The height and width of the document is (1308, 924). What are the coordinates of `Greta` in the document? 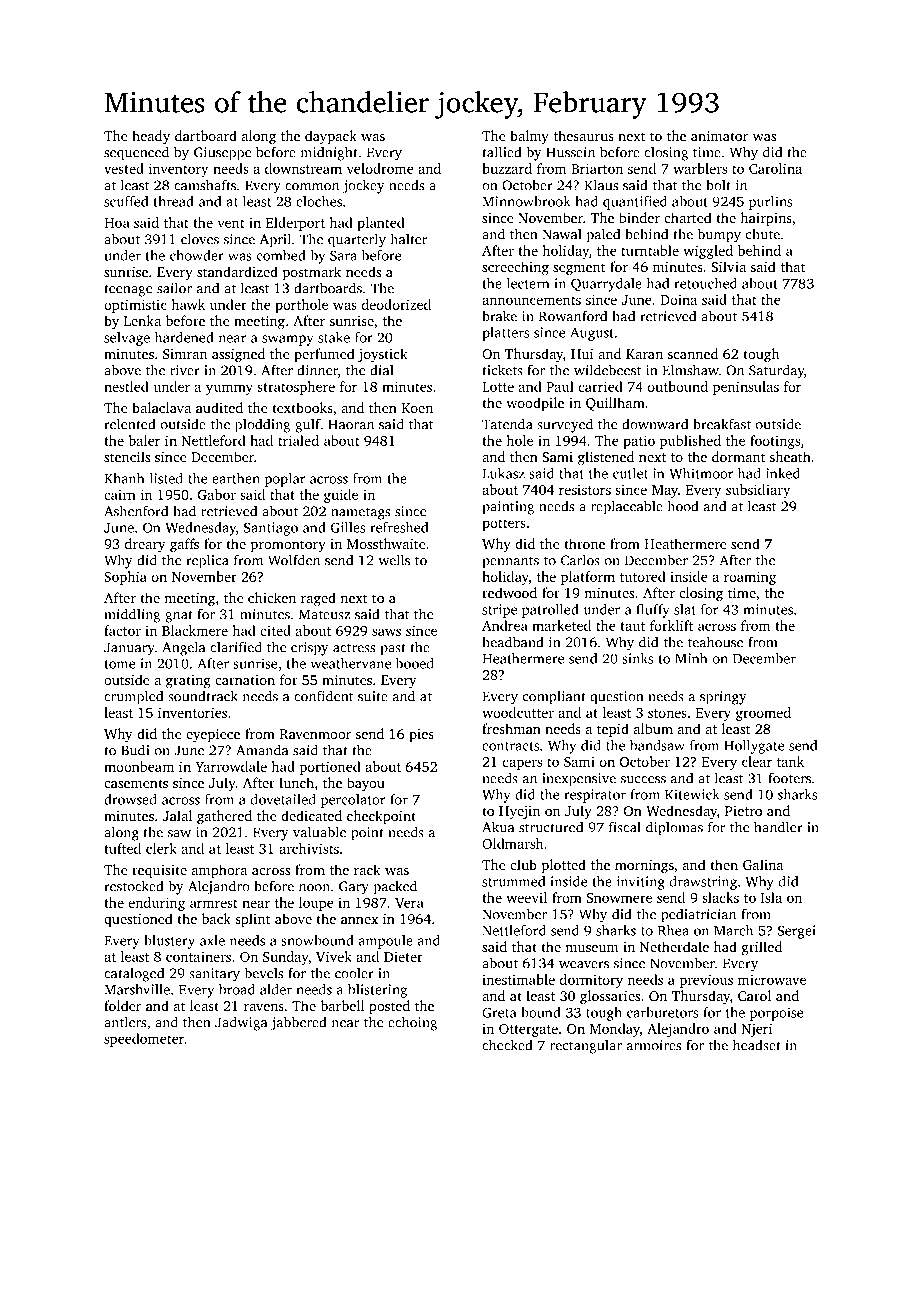 It's located at (499, 1012).
